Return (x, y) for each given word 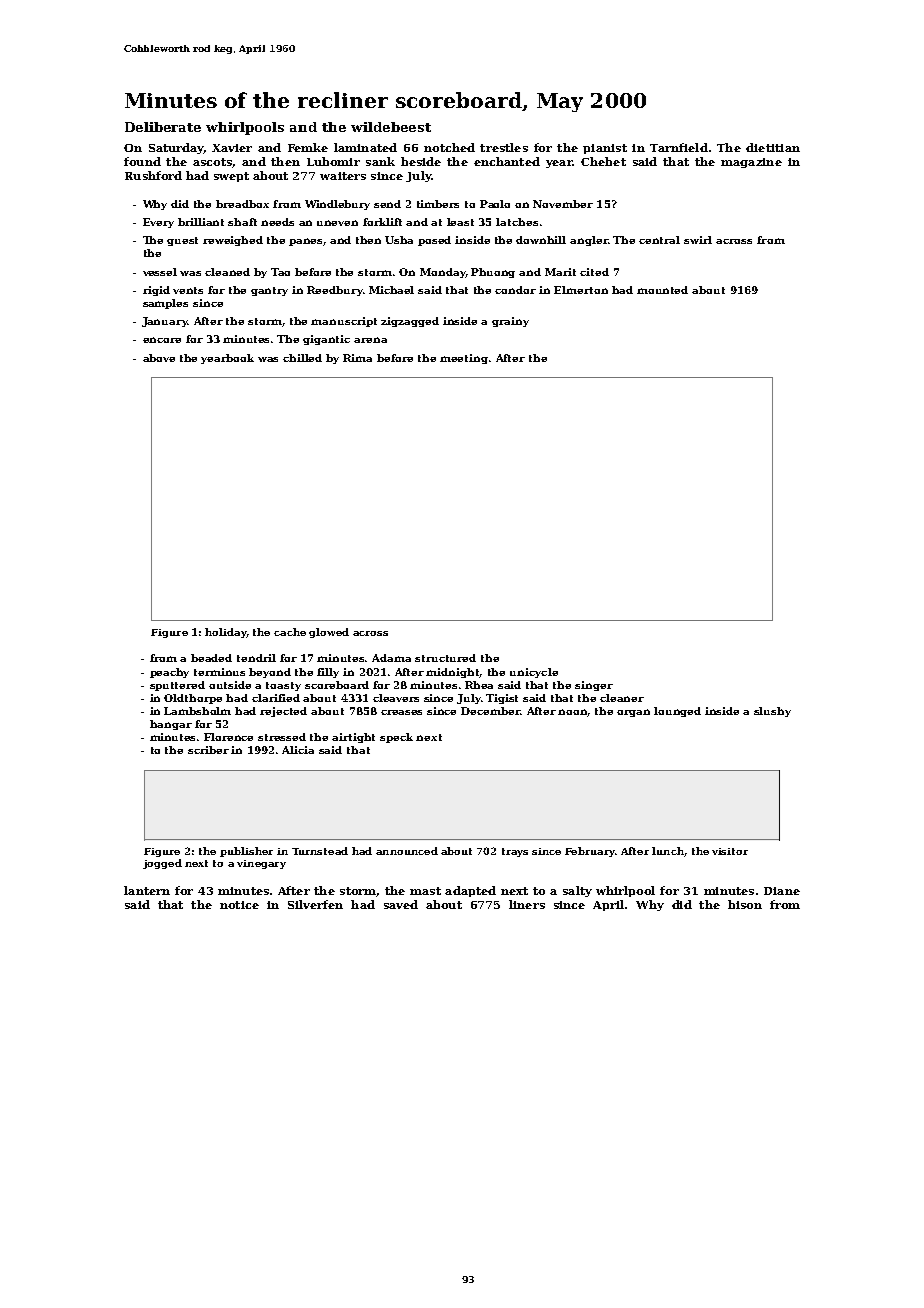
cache (290, 632)
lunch (668, 851)
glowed (329, 633)
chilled (302, 358)
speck (396, 738)
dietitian (773, 147)
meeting (464, 359)
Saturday (176, 148)
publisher (246, 852)
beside (421, 161)
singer (594, 686)
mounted (662, 290)
